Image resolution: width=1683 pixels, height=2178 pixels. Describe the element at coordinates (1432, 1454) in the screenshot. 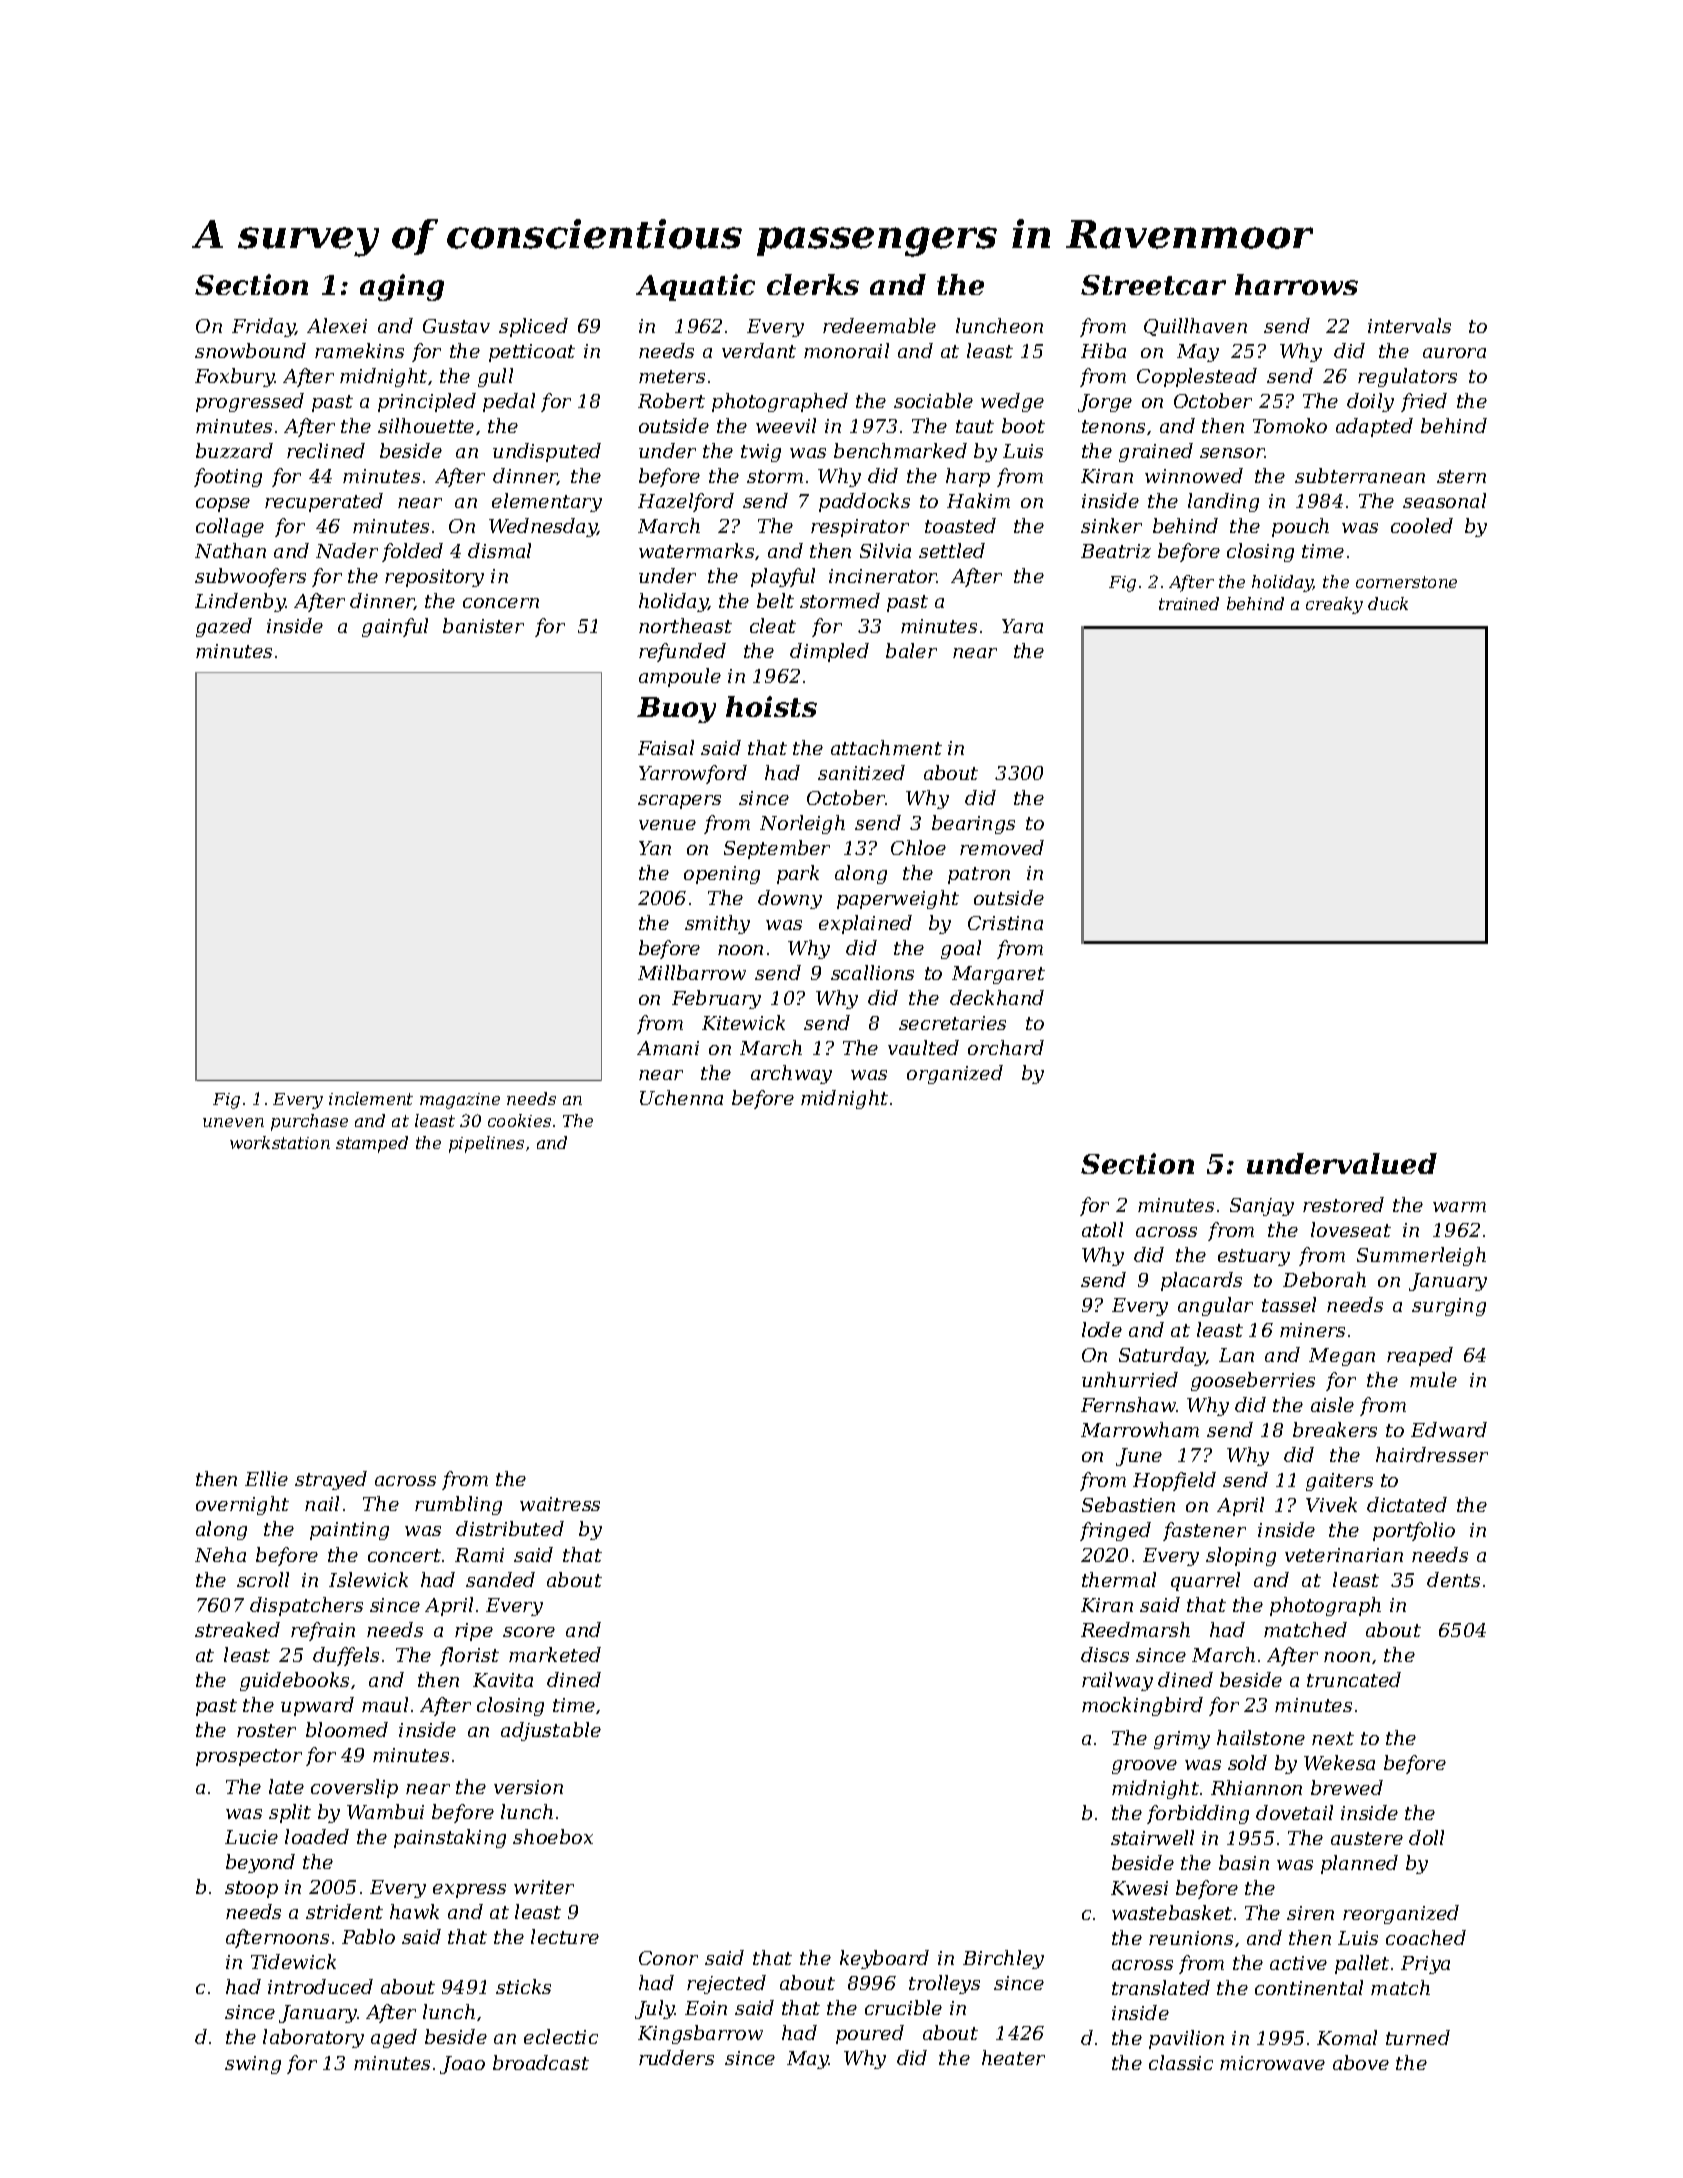

I see `hairdresser` at that location.
